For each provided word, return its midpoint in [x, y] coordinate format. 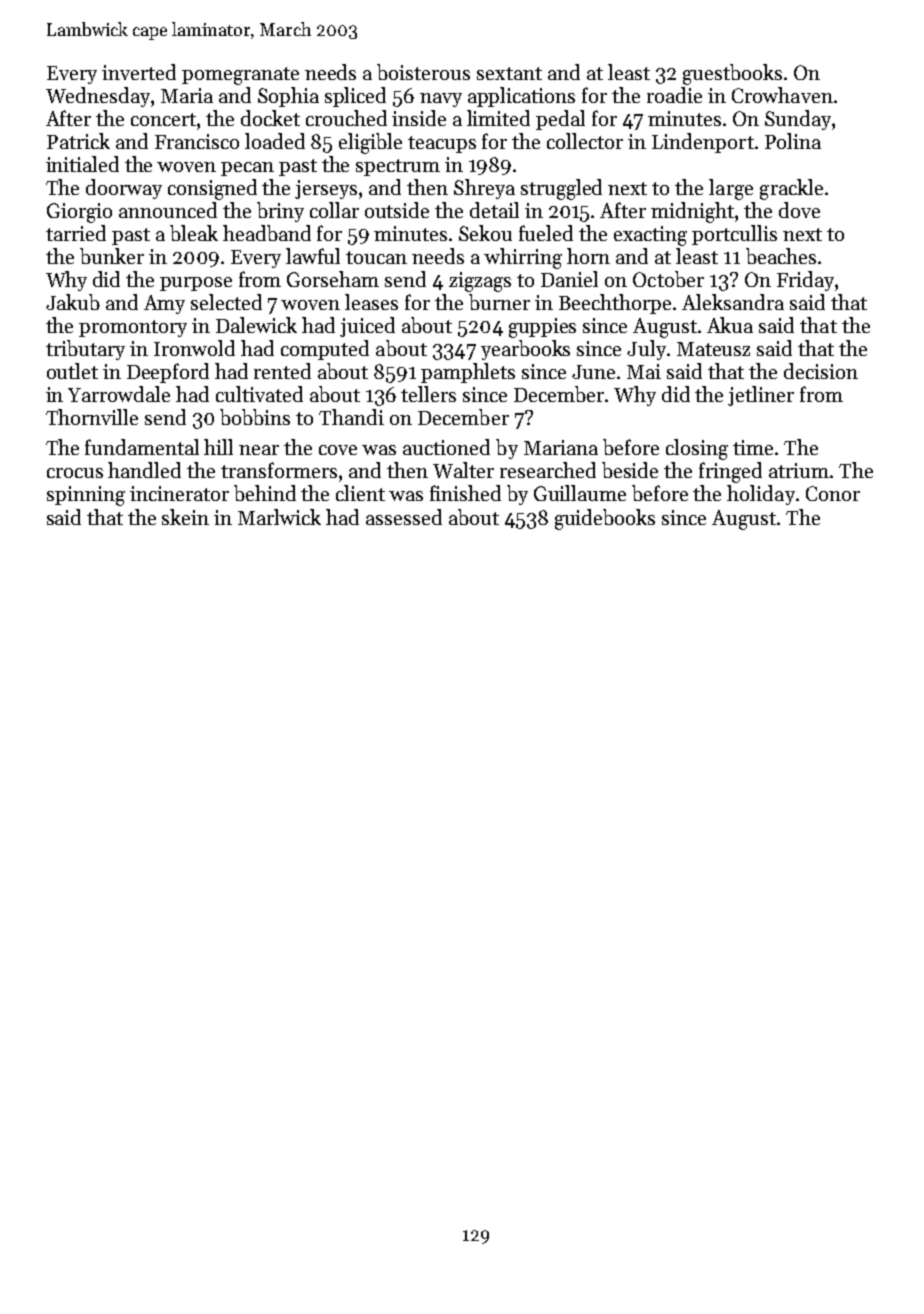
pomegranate [240, 76]
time [753, 447]
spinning [86, 496]
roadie [674, 95]
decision [821, 371]
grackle [791, 189]
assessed [404, 517]
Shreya [484, 189]
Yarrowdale [119, 394]
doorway [124, 189]
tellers [428, 394]
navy [441, 100]
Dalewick [256, 325]
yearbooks [525, 350]
